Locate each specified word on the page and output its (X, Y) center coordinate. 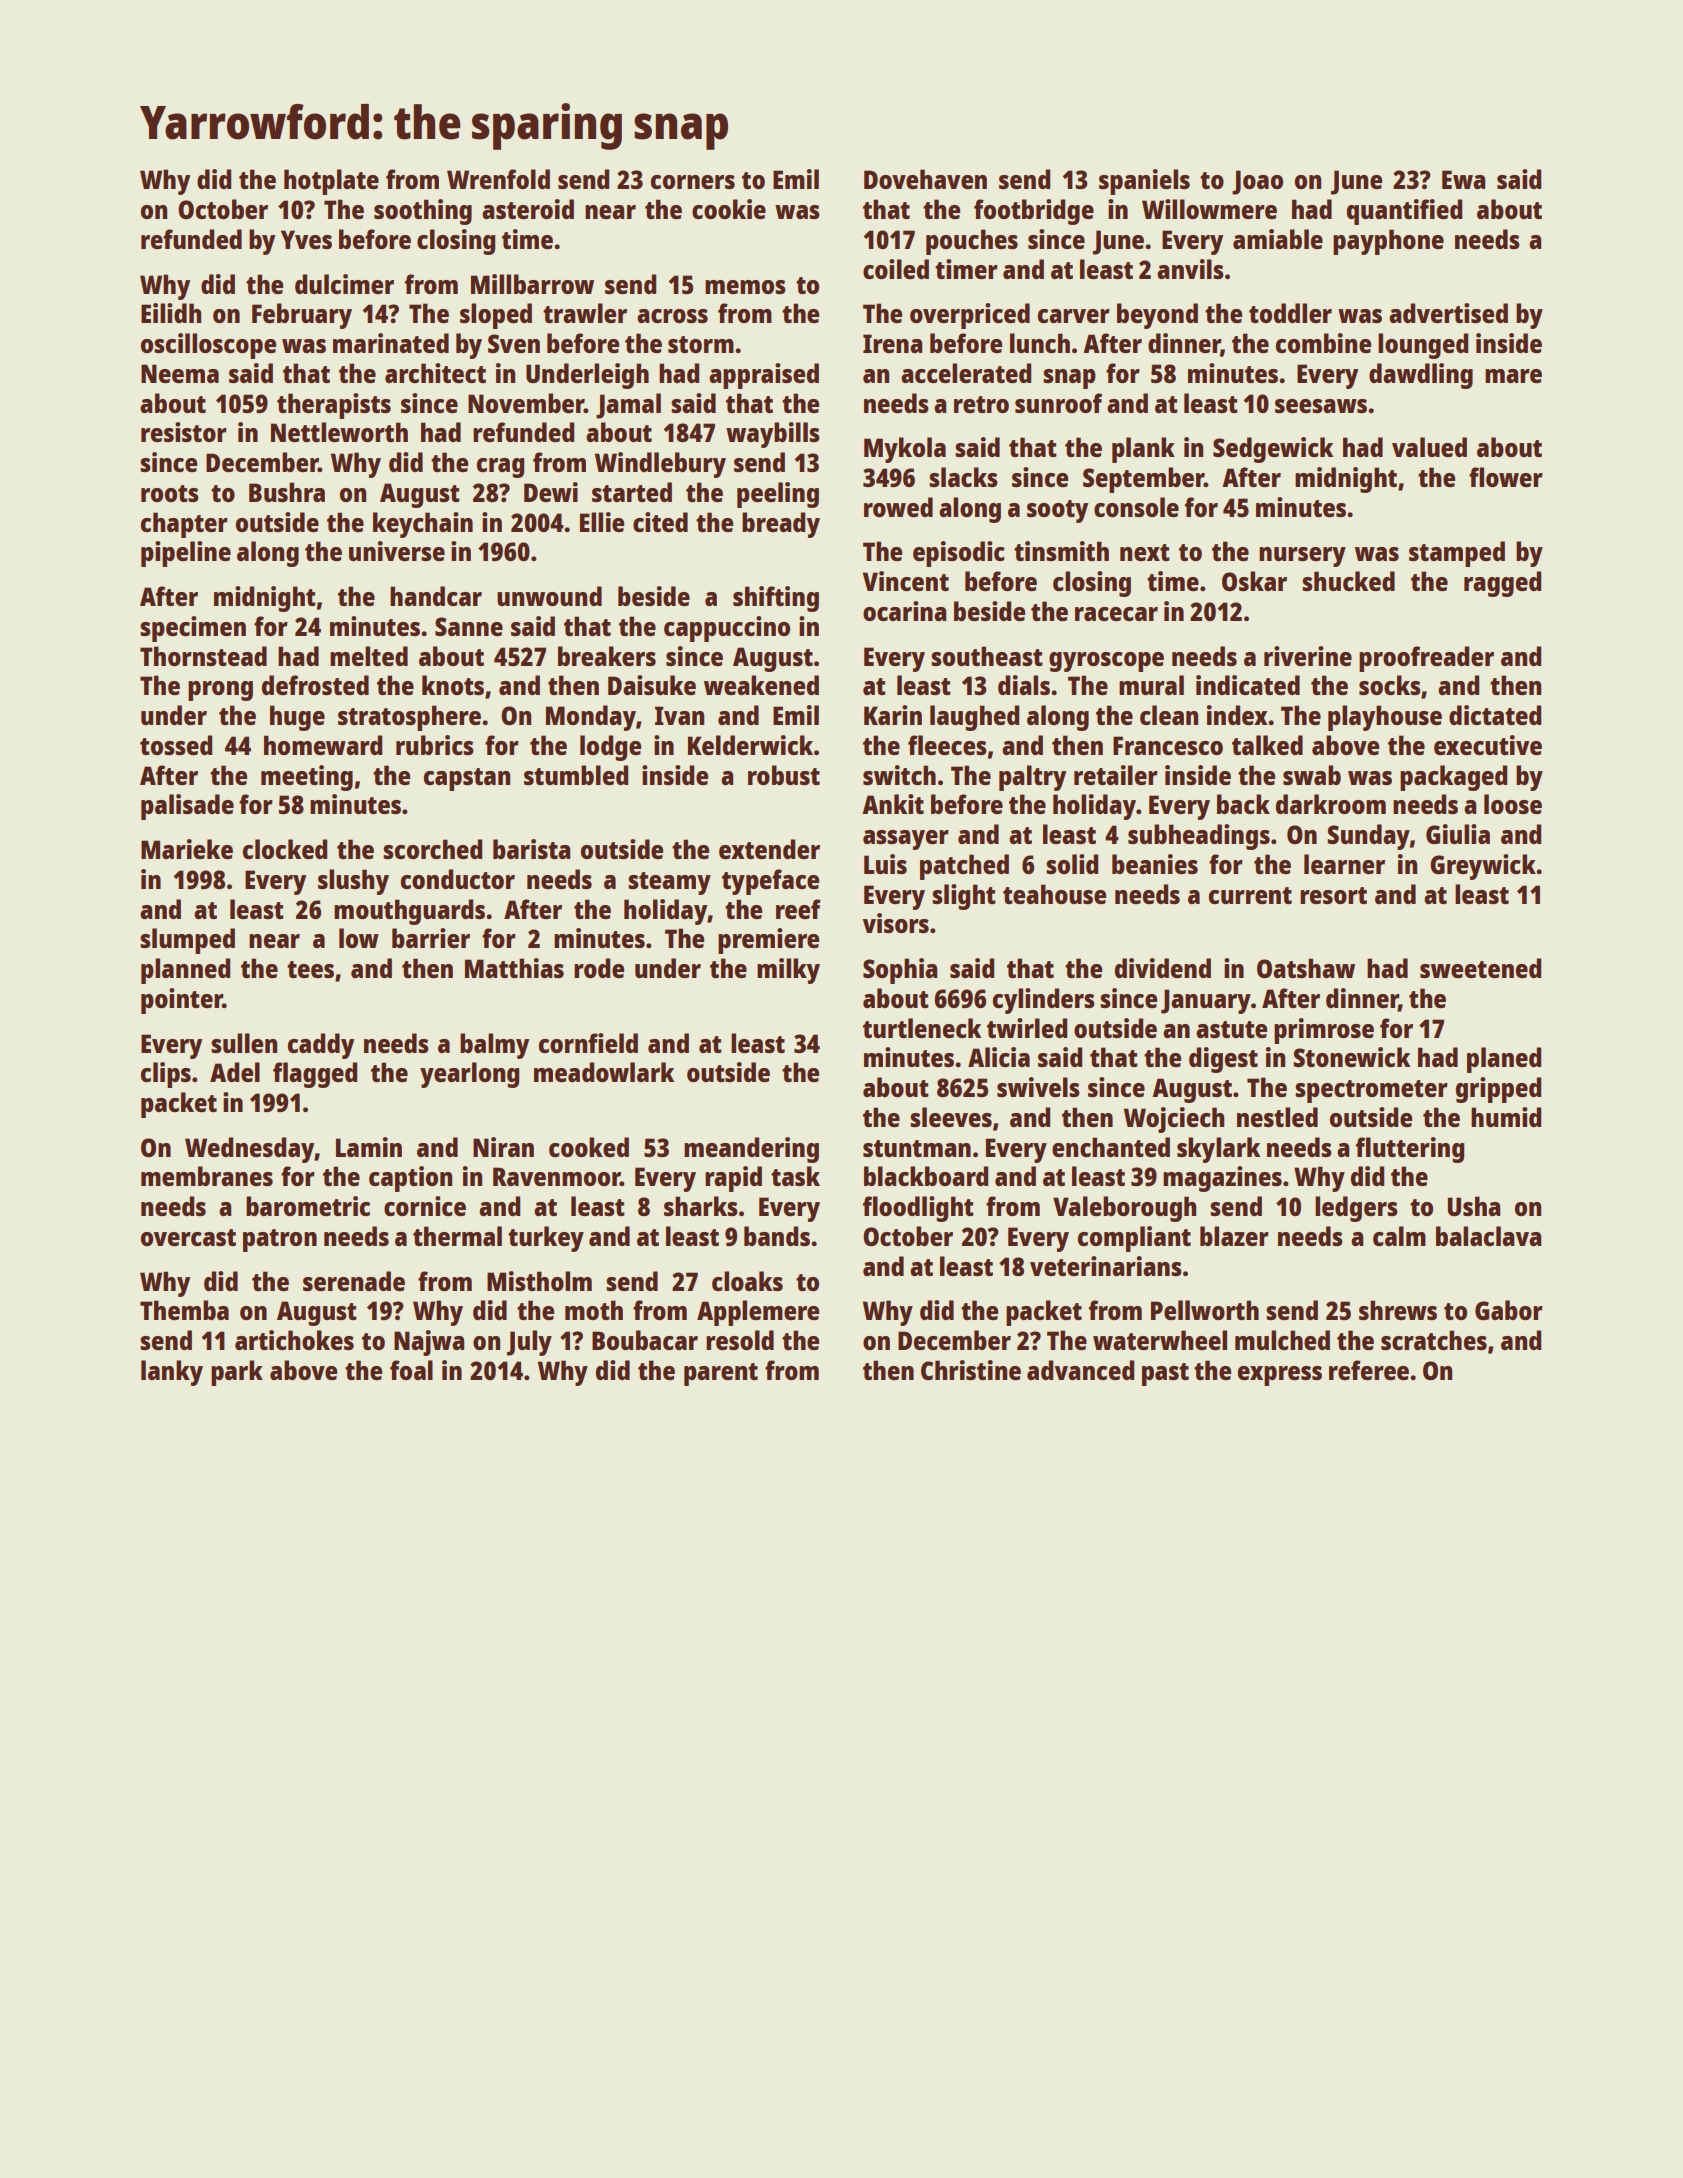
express (1280, 1376)
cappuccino (727, 629)
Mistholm (539, 1281)
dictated (1495, 715)
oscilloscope (208, 346)
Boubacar (645, 1340)
